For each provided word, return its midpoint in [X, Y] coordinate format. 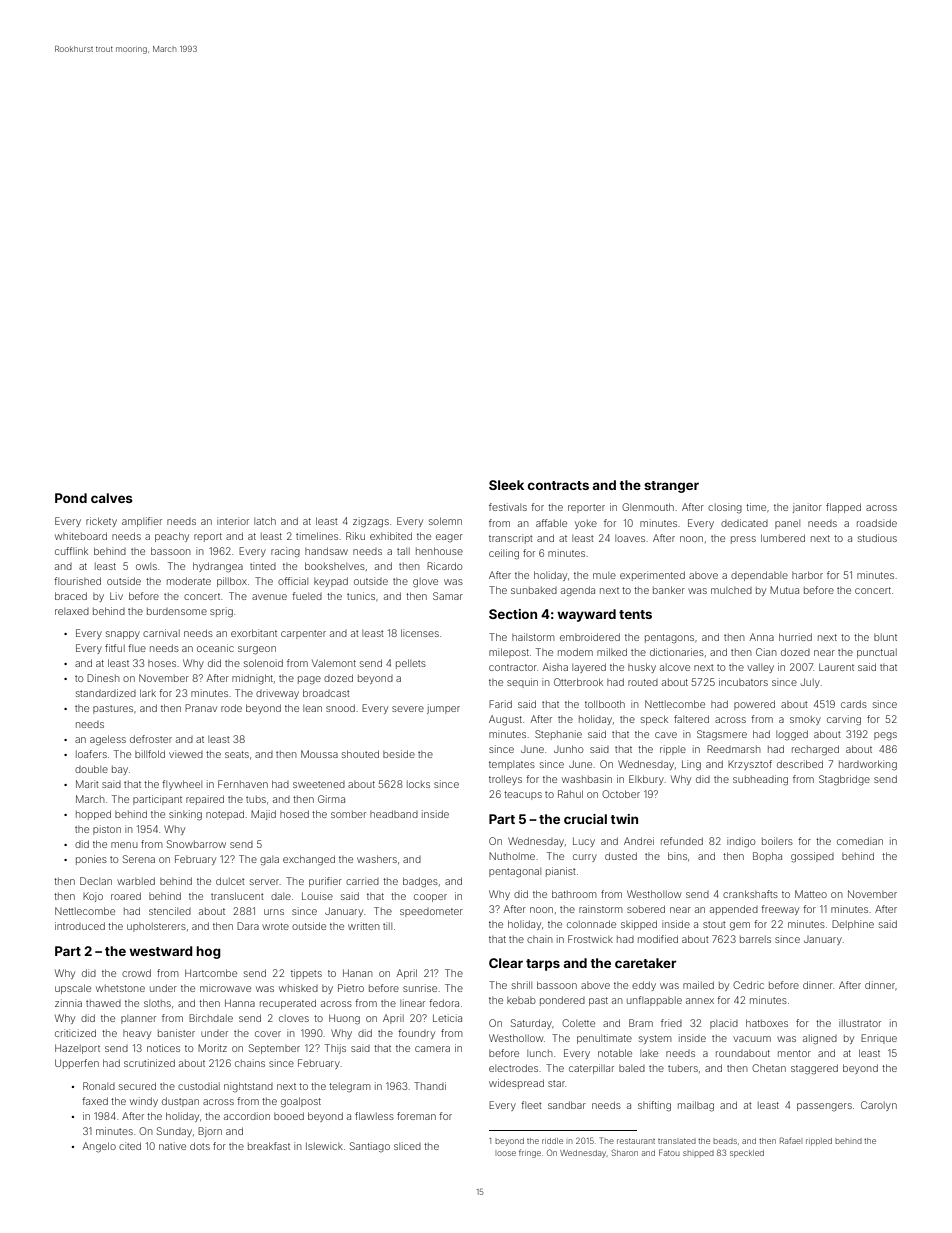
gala [269, 860]
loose [506, 1153]
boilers [777, 841]
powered [754, 705]
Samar [448, 596]
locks [418, 784]
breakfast [269, 1146]
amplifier [142, 522]
